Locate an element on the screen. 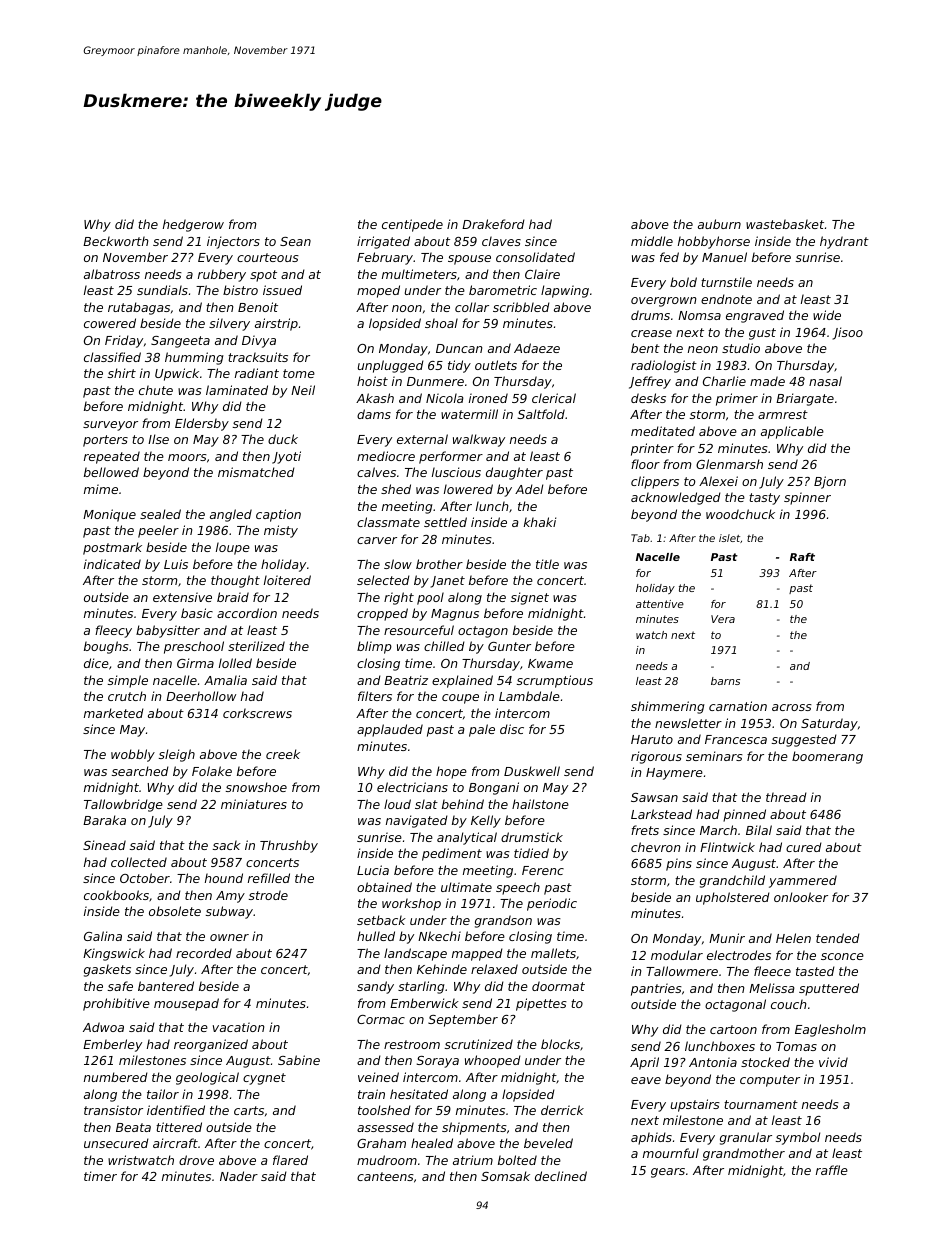 This screenshot has height=1233, width=952. Ilse is located at coordinates (158, 439).
